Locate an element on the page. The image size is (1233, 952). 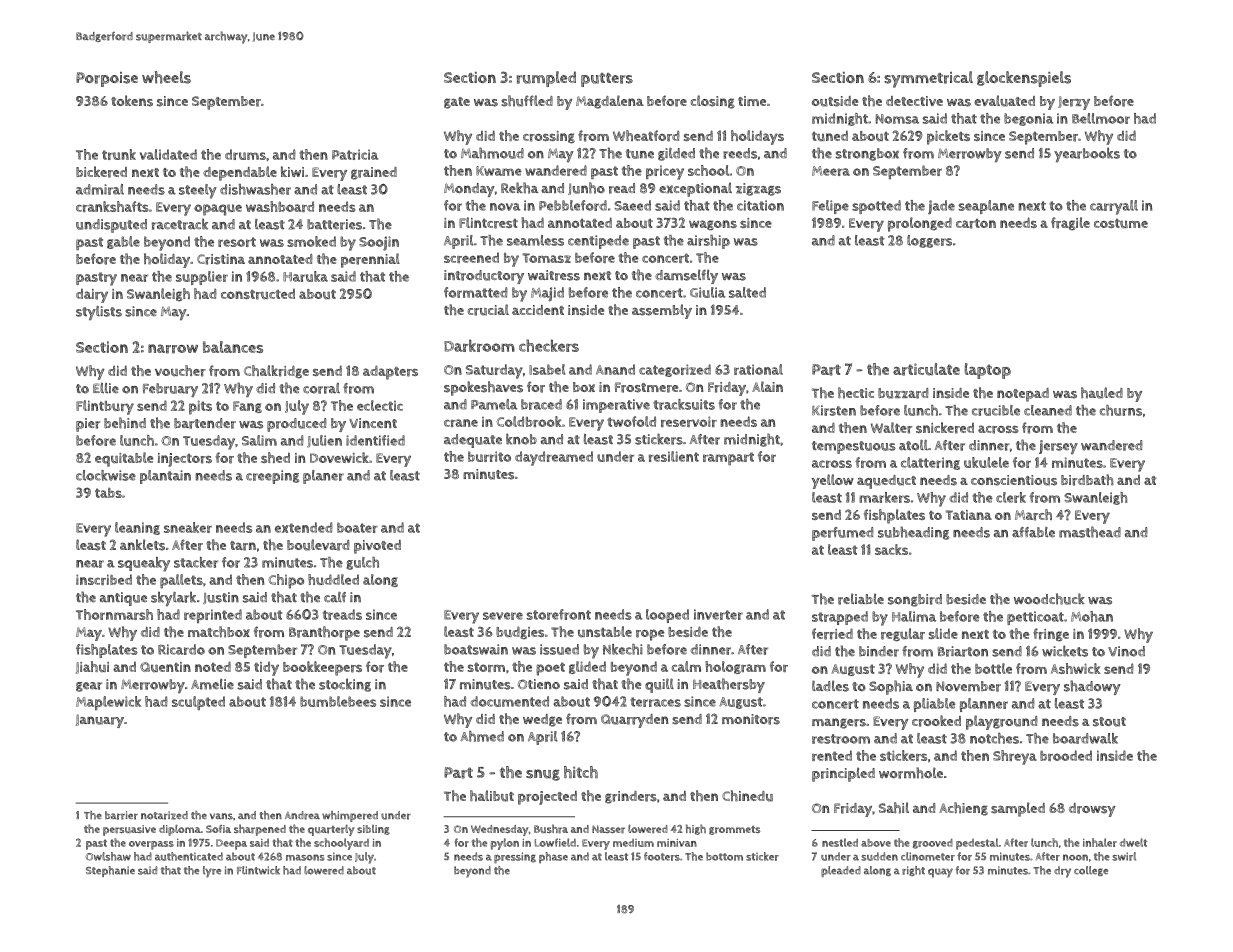
yellow is located at coordinates (832, 481).
